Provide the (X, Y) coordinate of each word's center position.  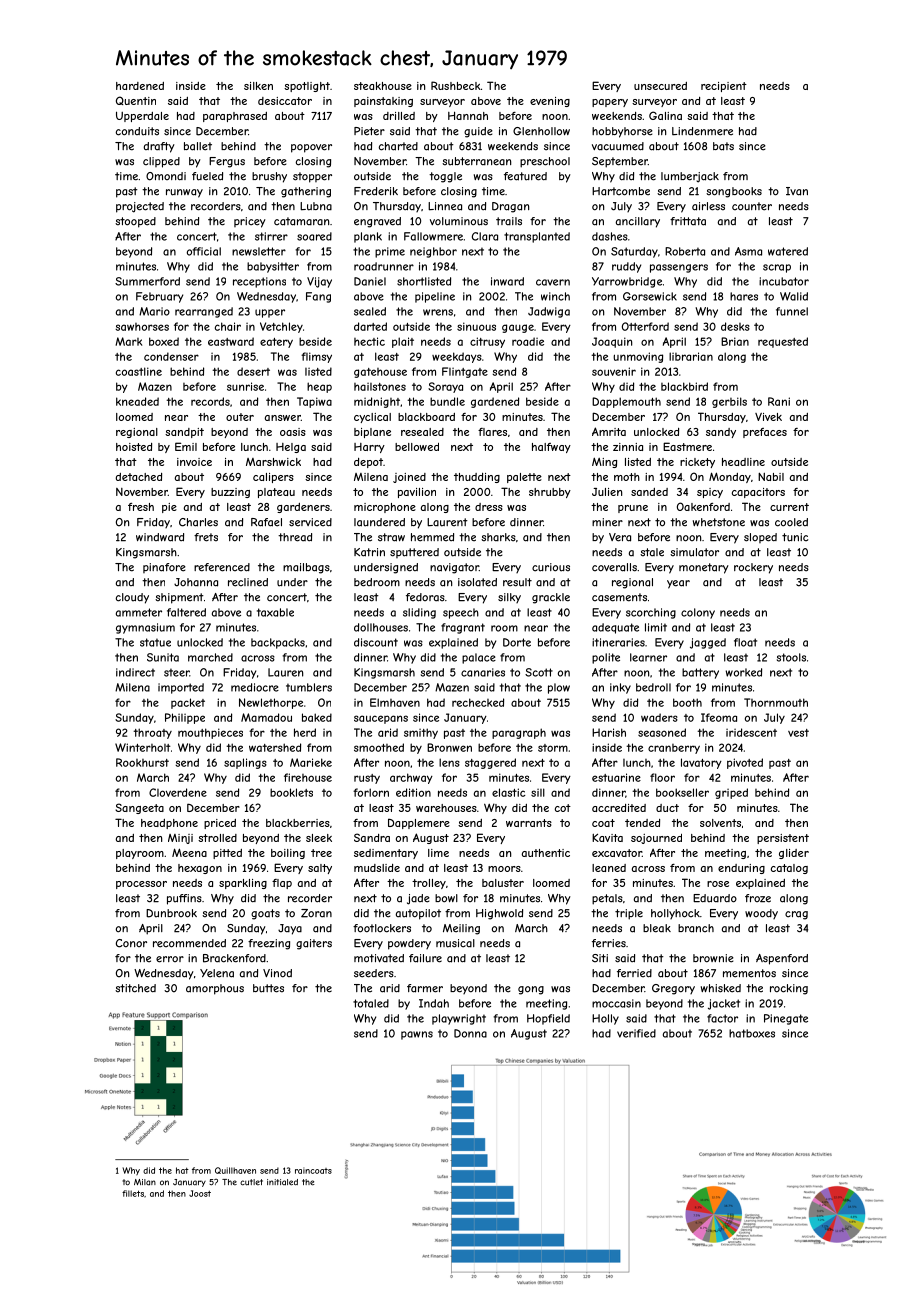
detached (139, 477)
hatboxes (752, 1033)
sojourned (656, 839)
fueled (207, 176)
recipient (724, 87)
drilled (399, 116)
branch (696, 928)
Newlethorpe (271, 703)
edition (413, 792)
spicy (710, 493)
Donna (470, 1033)
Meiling (461, 929)
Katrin (369, 552)
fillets (133, 1193)
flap (282, 884)
